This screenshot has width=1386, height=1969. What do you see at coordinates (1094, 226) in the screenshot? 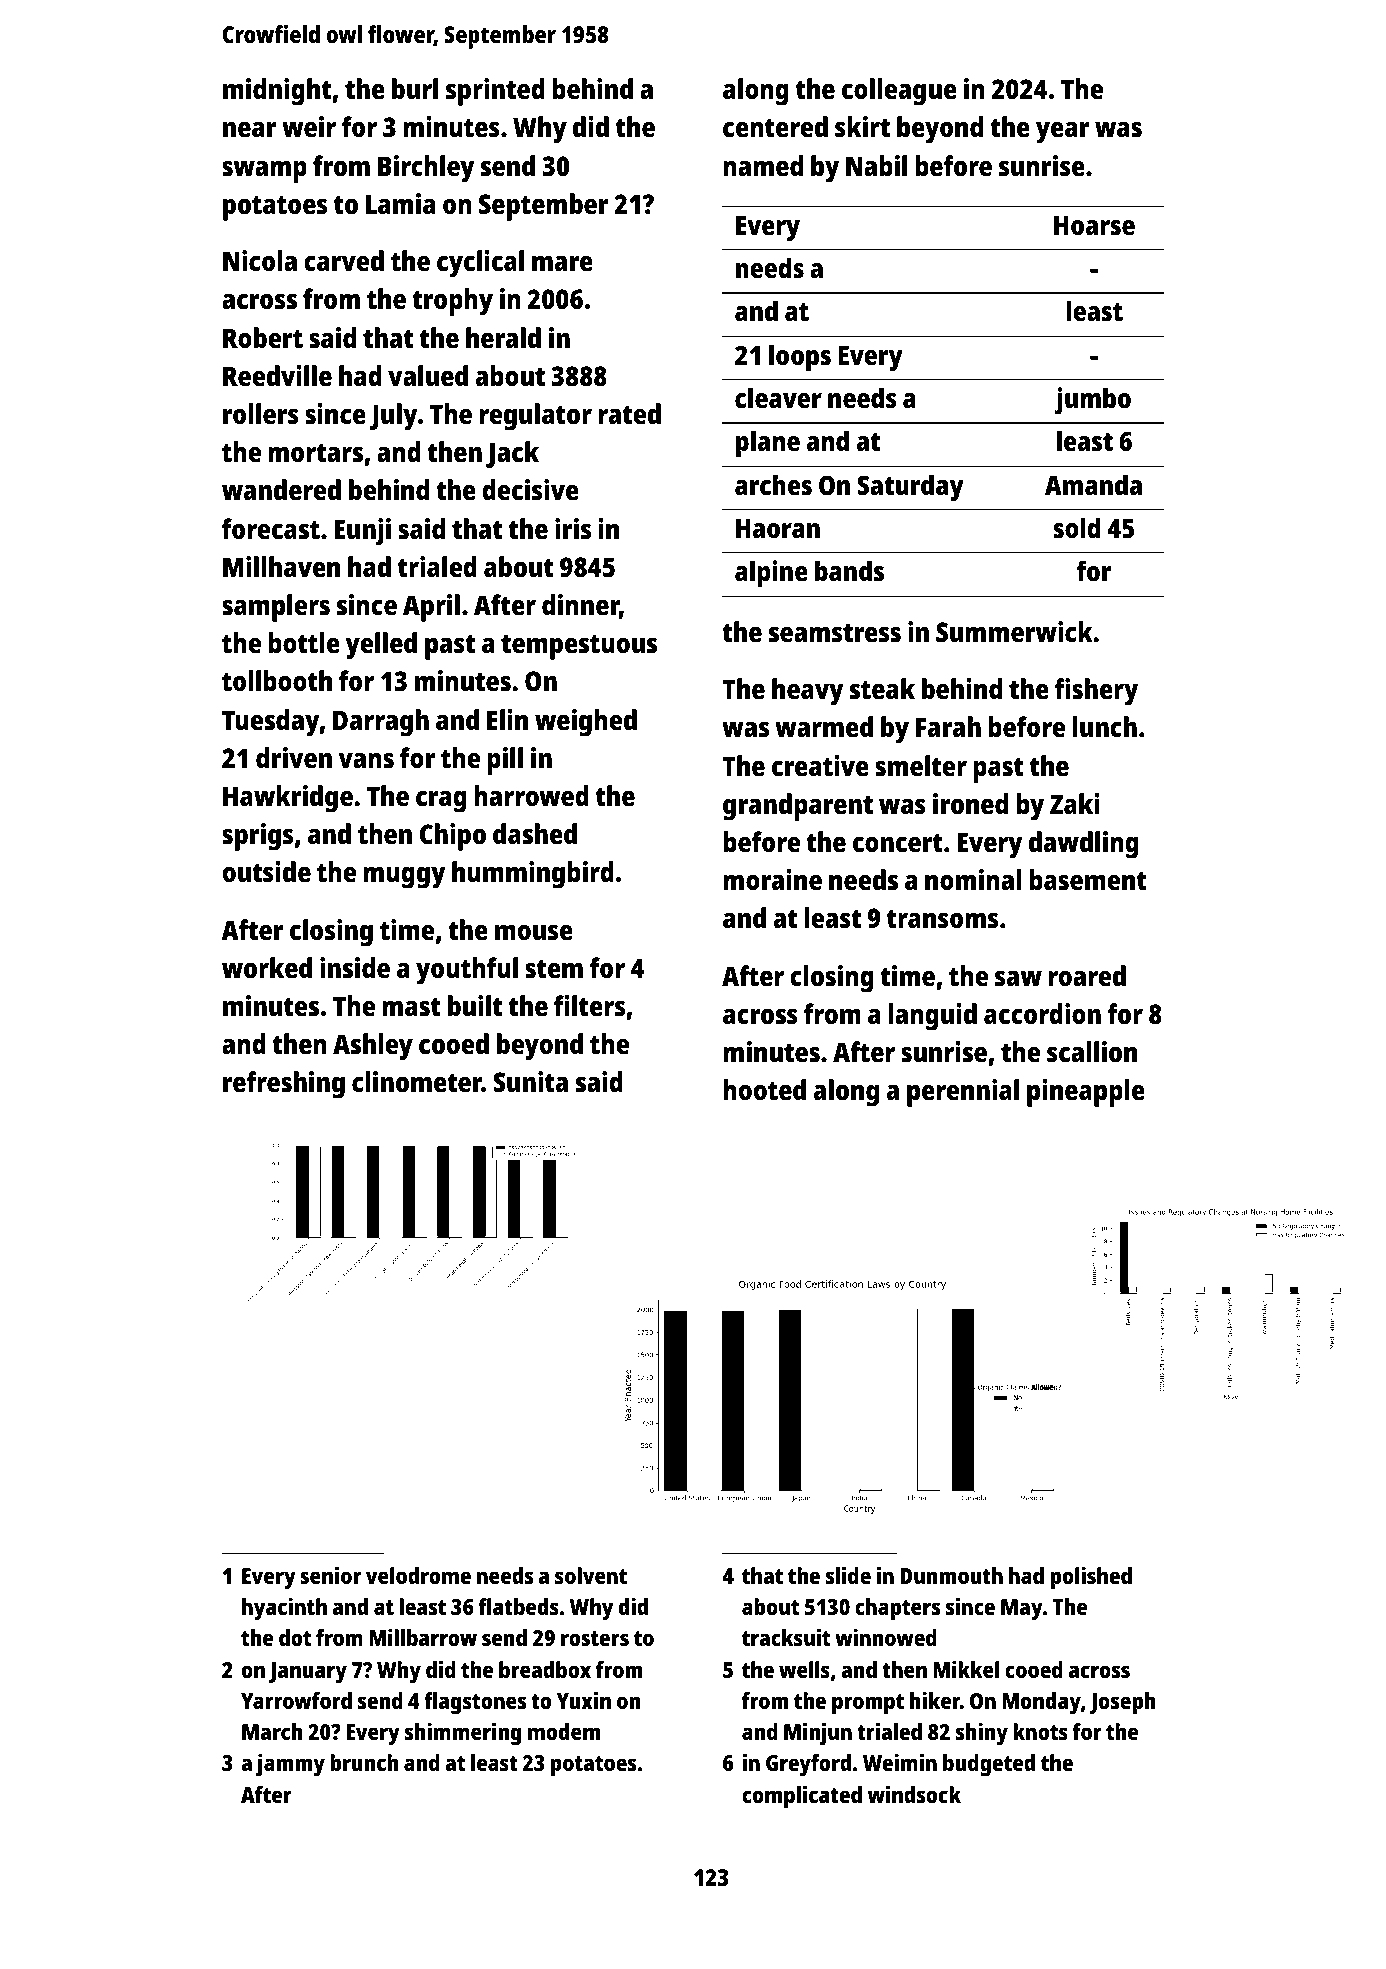
I see `Hoarse` at bounding box center [1094, 226].
